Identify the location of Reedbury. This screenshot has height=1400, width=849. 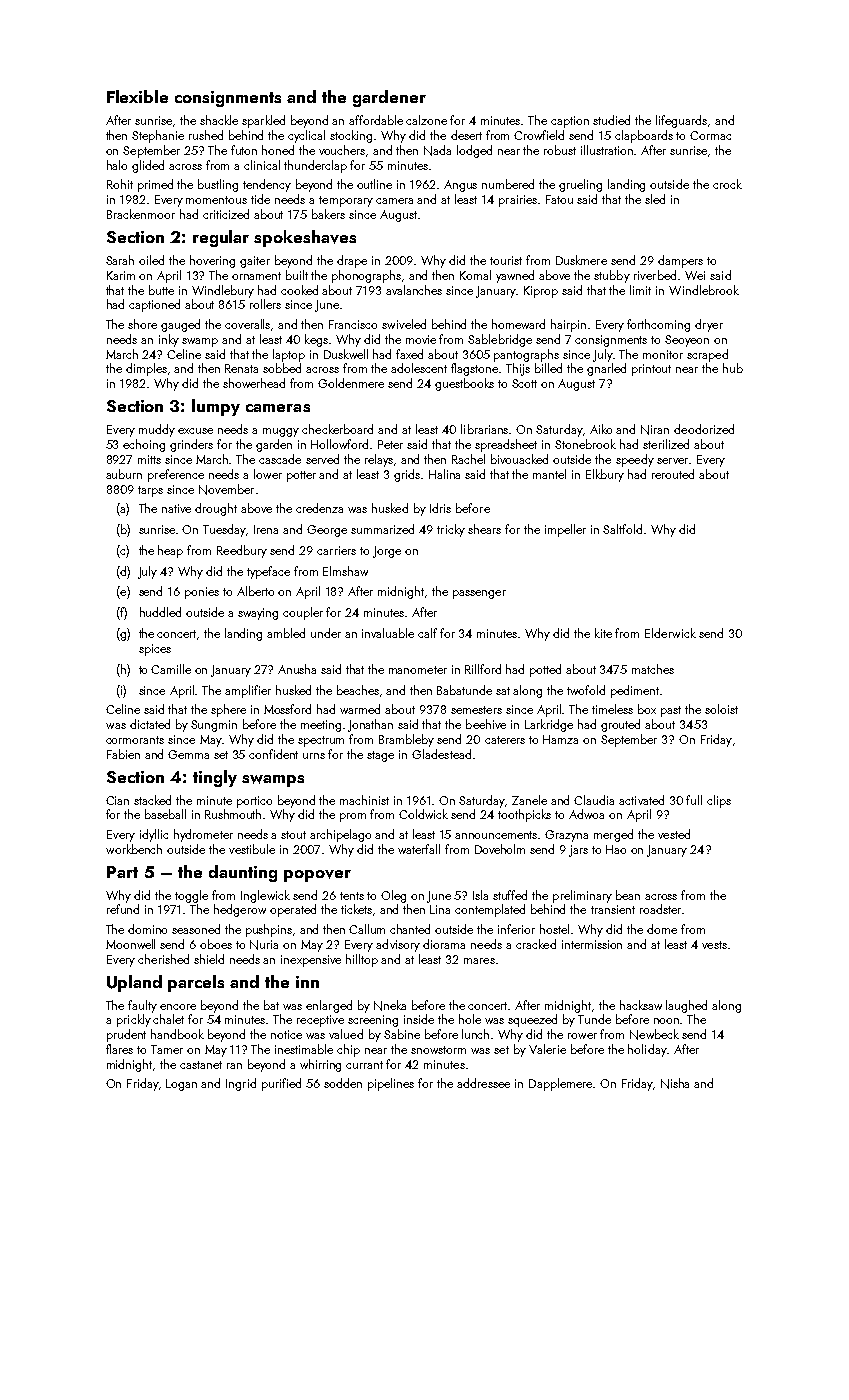
(242, 551).
